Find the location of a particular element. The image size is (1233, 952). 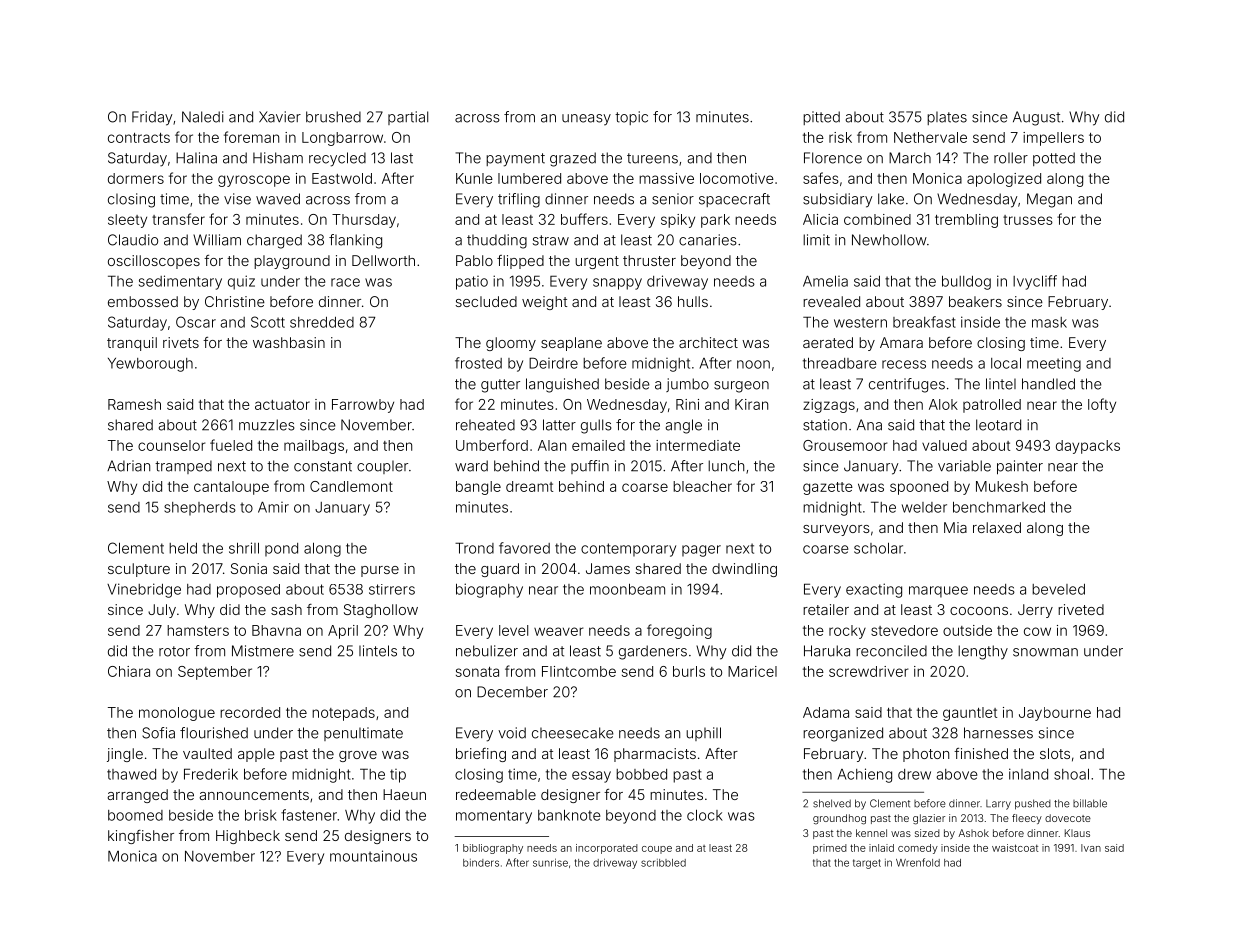

topic is located at coordinates (631, 118).
